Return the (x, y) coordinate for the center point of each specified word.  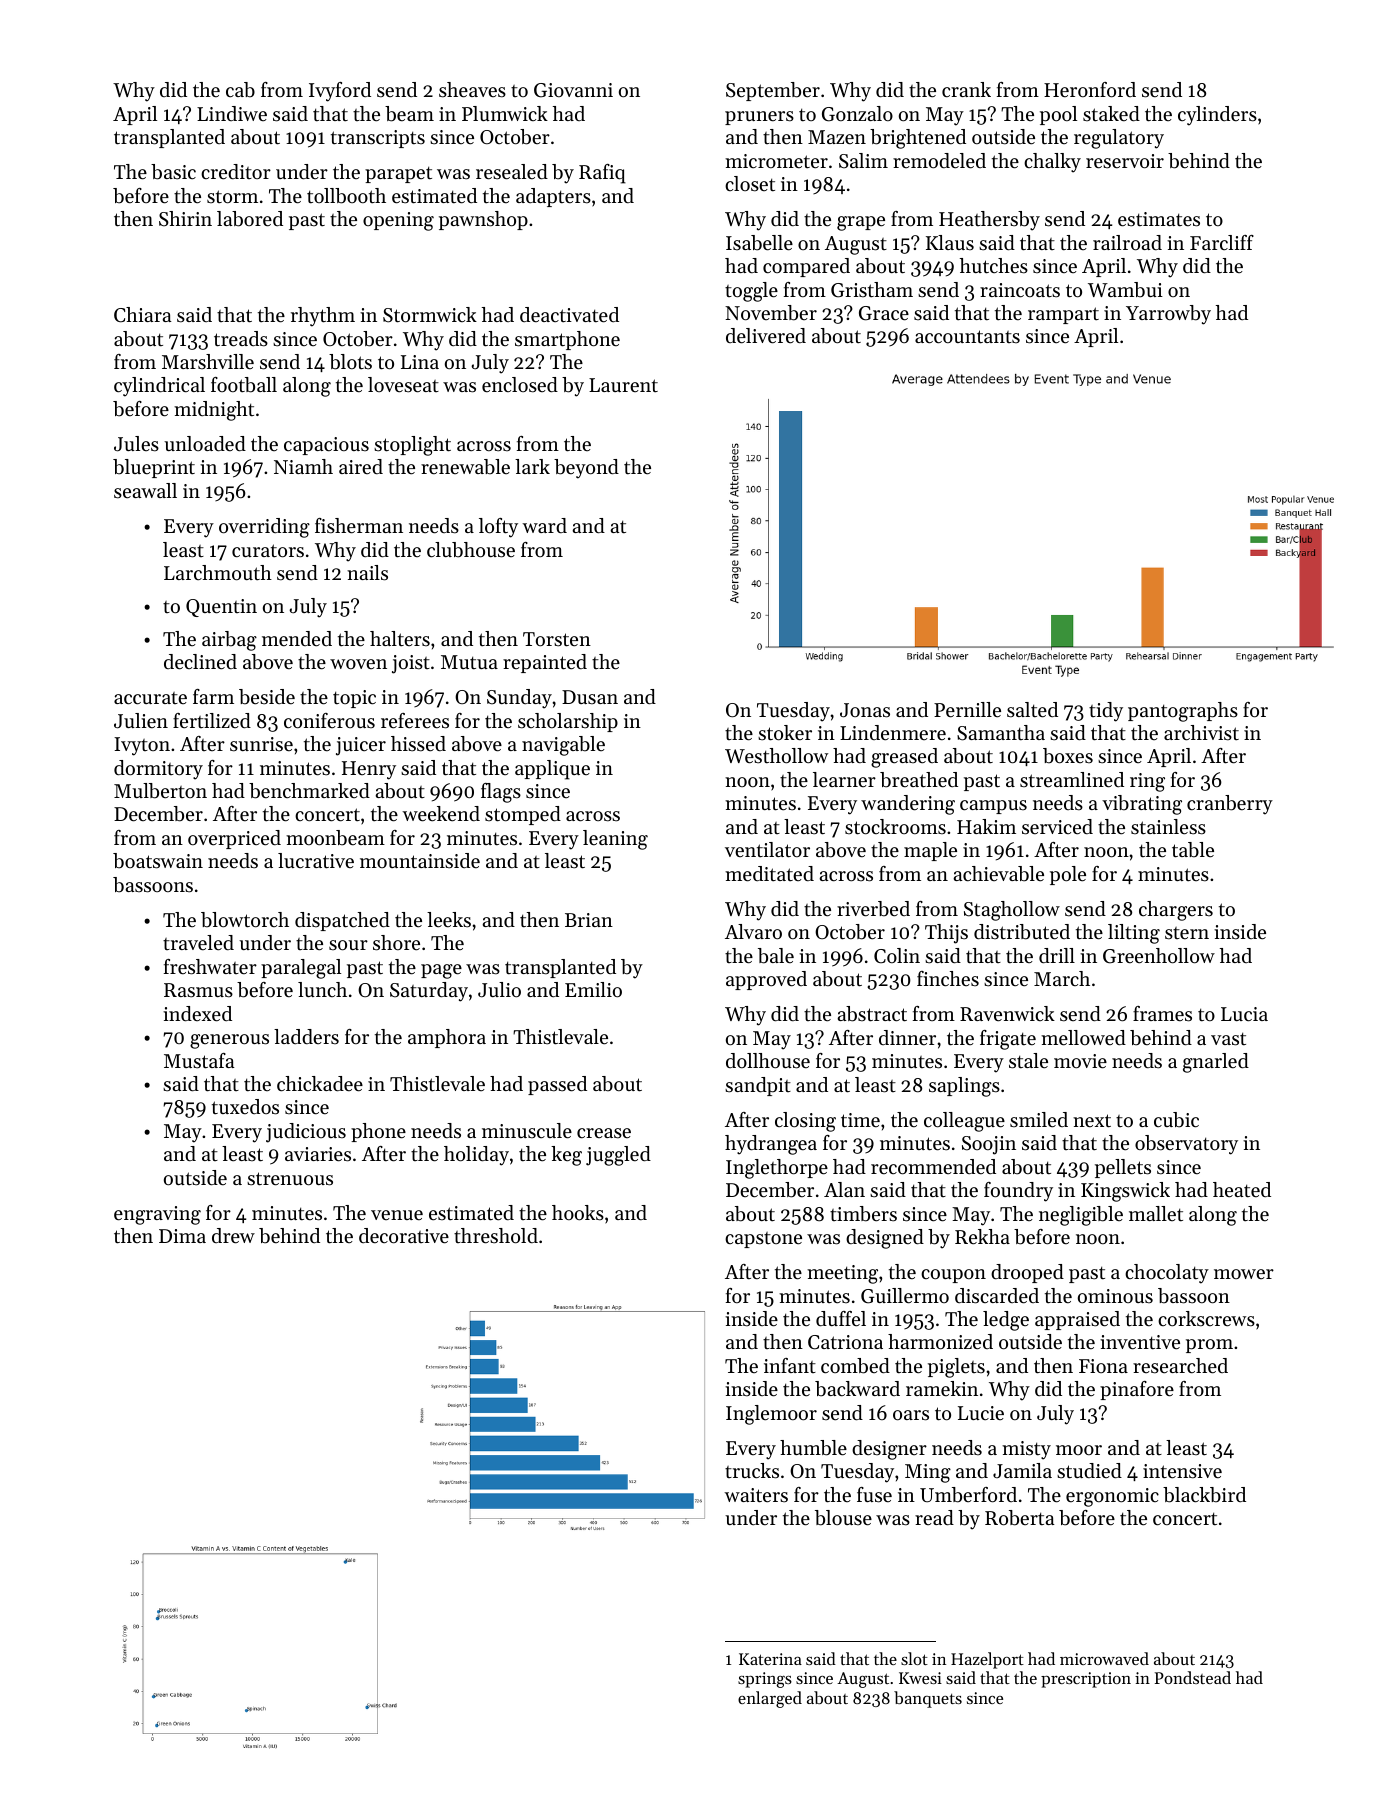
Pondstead (1193, 1677)
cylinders (1217, 116)
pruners (759, 118)
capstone (763, 1240)
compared (806, 267)
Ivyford (340, 92)
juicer (361, 746)
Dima (182, 1236)
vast (1228, 1039)
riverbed (873, 909)
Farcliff (1222, 242)
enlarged (770, 1699)
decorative (404, 1236)
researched (1180, 1366)
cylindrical (159, 387)
